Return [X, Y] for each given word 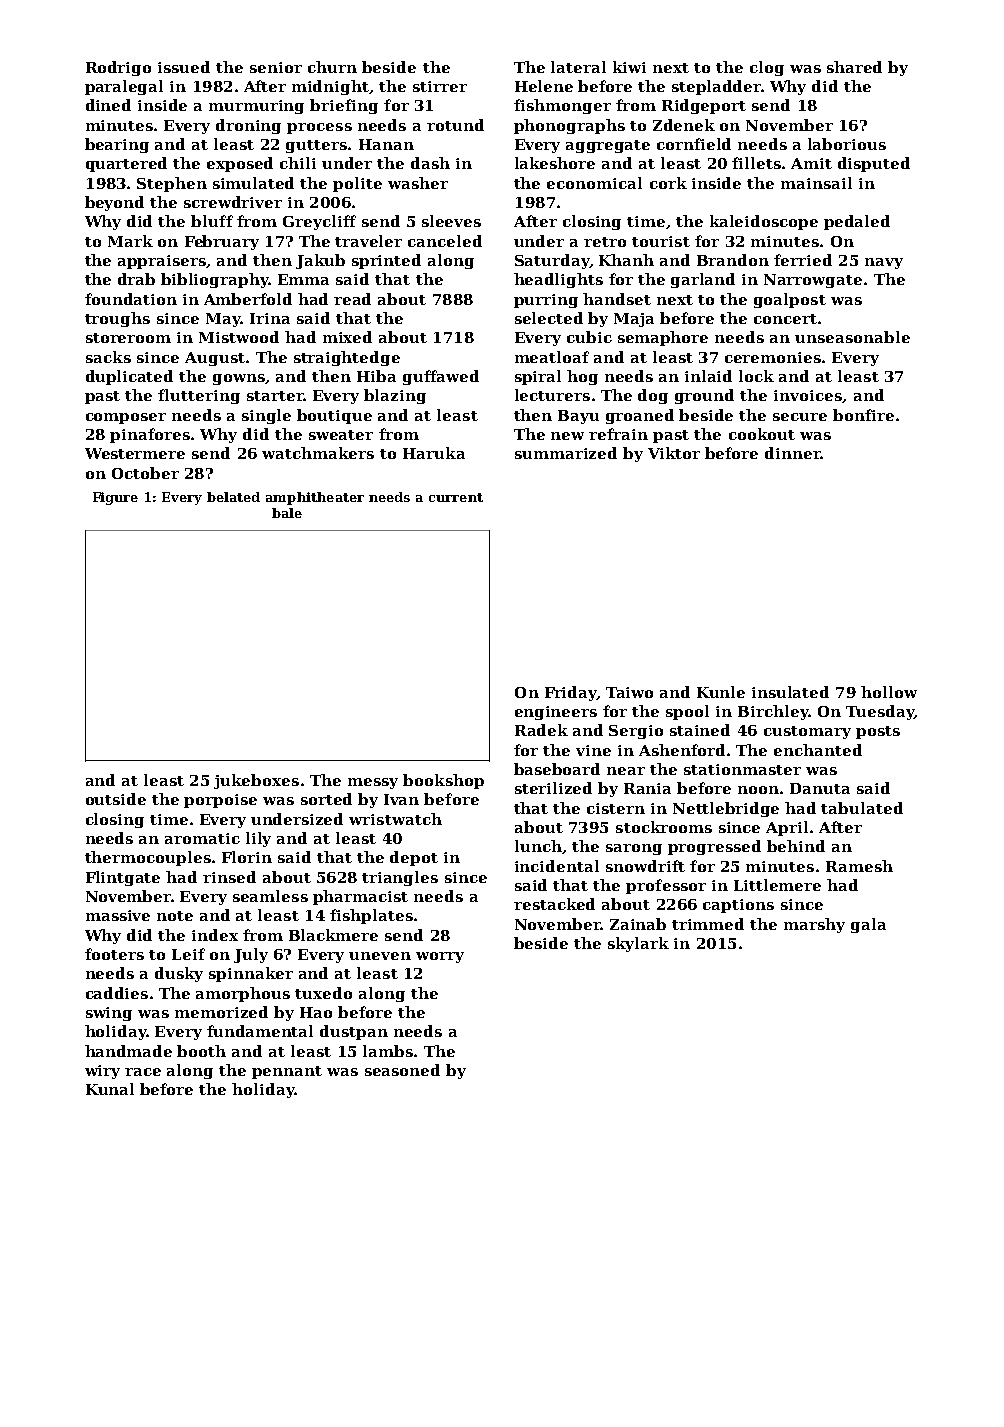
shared [854, 67]
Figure [115, 498]
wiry [102, 1072]
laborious [847, 144]
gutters [316, 146]
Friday [571, 693]
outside [116, 799]
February [222, 242]
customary [807, 732]
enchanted [818, 750]
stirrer [440, 86]
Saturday [552, 261]
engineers [556, 713]
